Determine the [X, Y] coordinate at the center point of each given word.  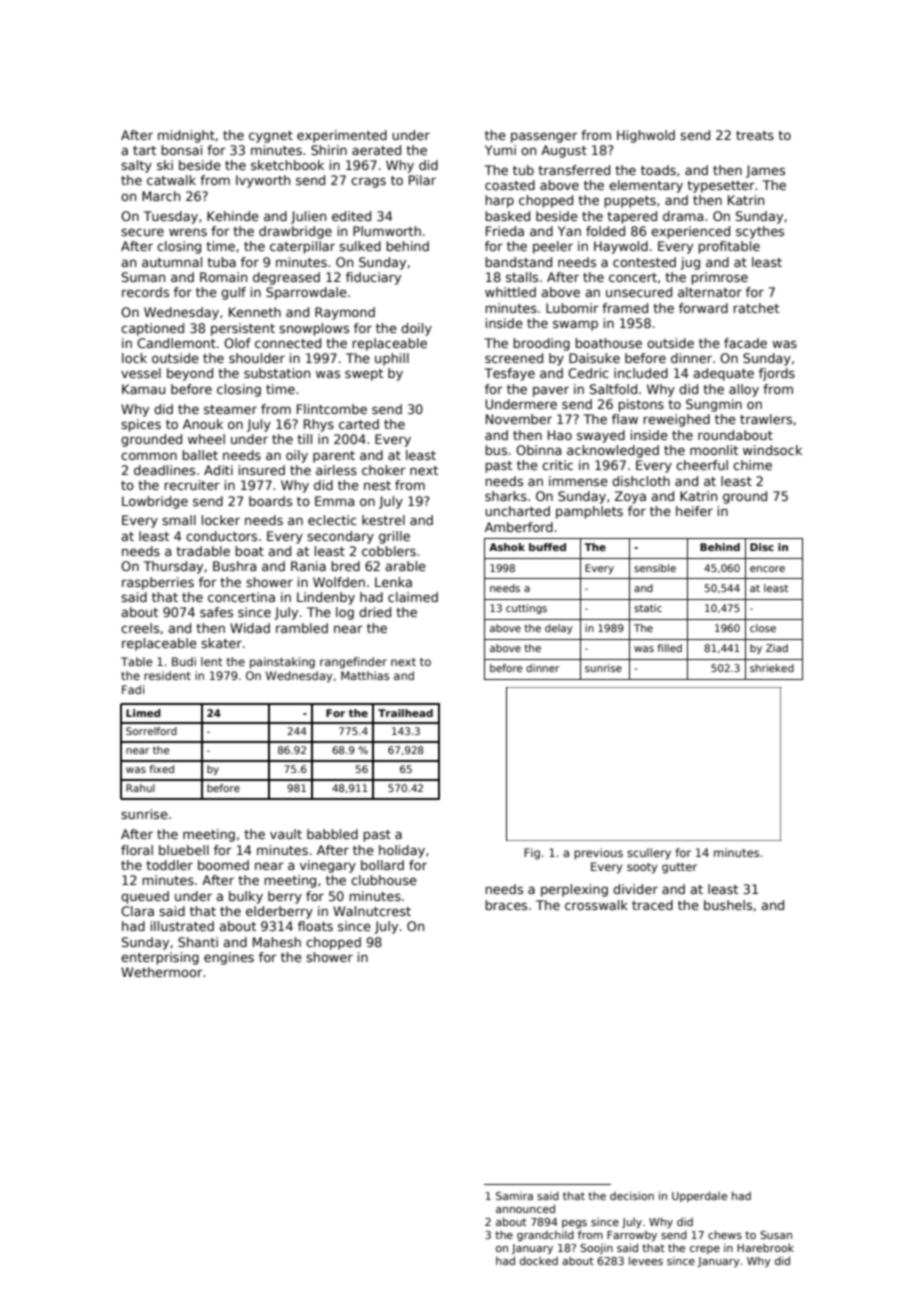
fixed [161, 769]
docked [539, 1260]
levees [646, 1260]
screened [514, 358]
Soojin [596, 1249]
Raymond [345, 313]
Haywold [621, 247]
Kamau [143, 389]
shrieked [772, 668]
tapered [632, 217]
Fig [532, 854]
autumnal [172, 262]
